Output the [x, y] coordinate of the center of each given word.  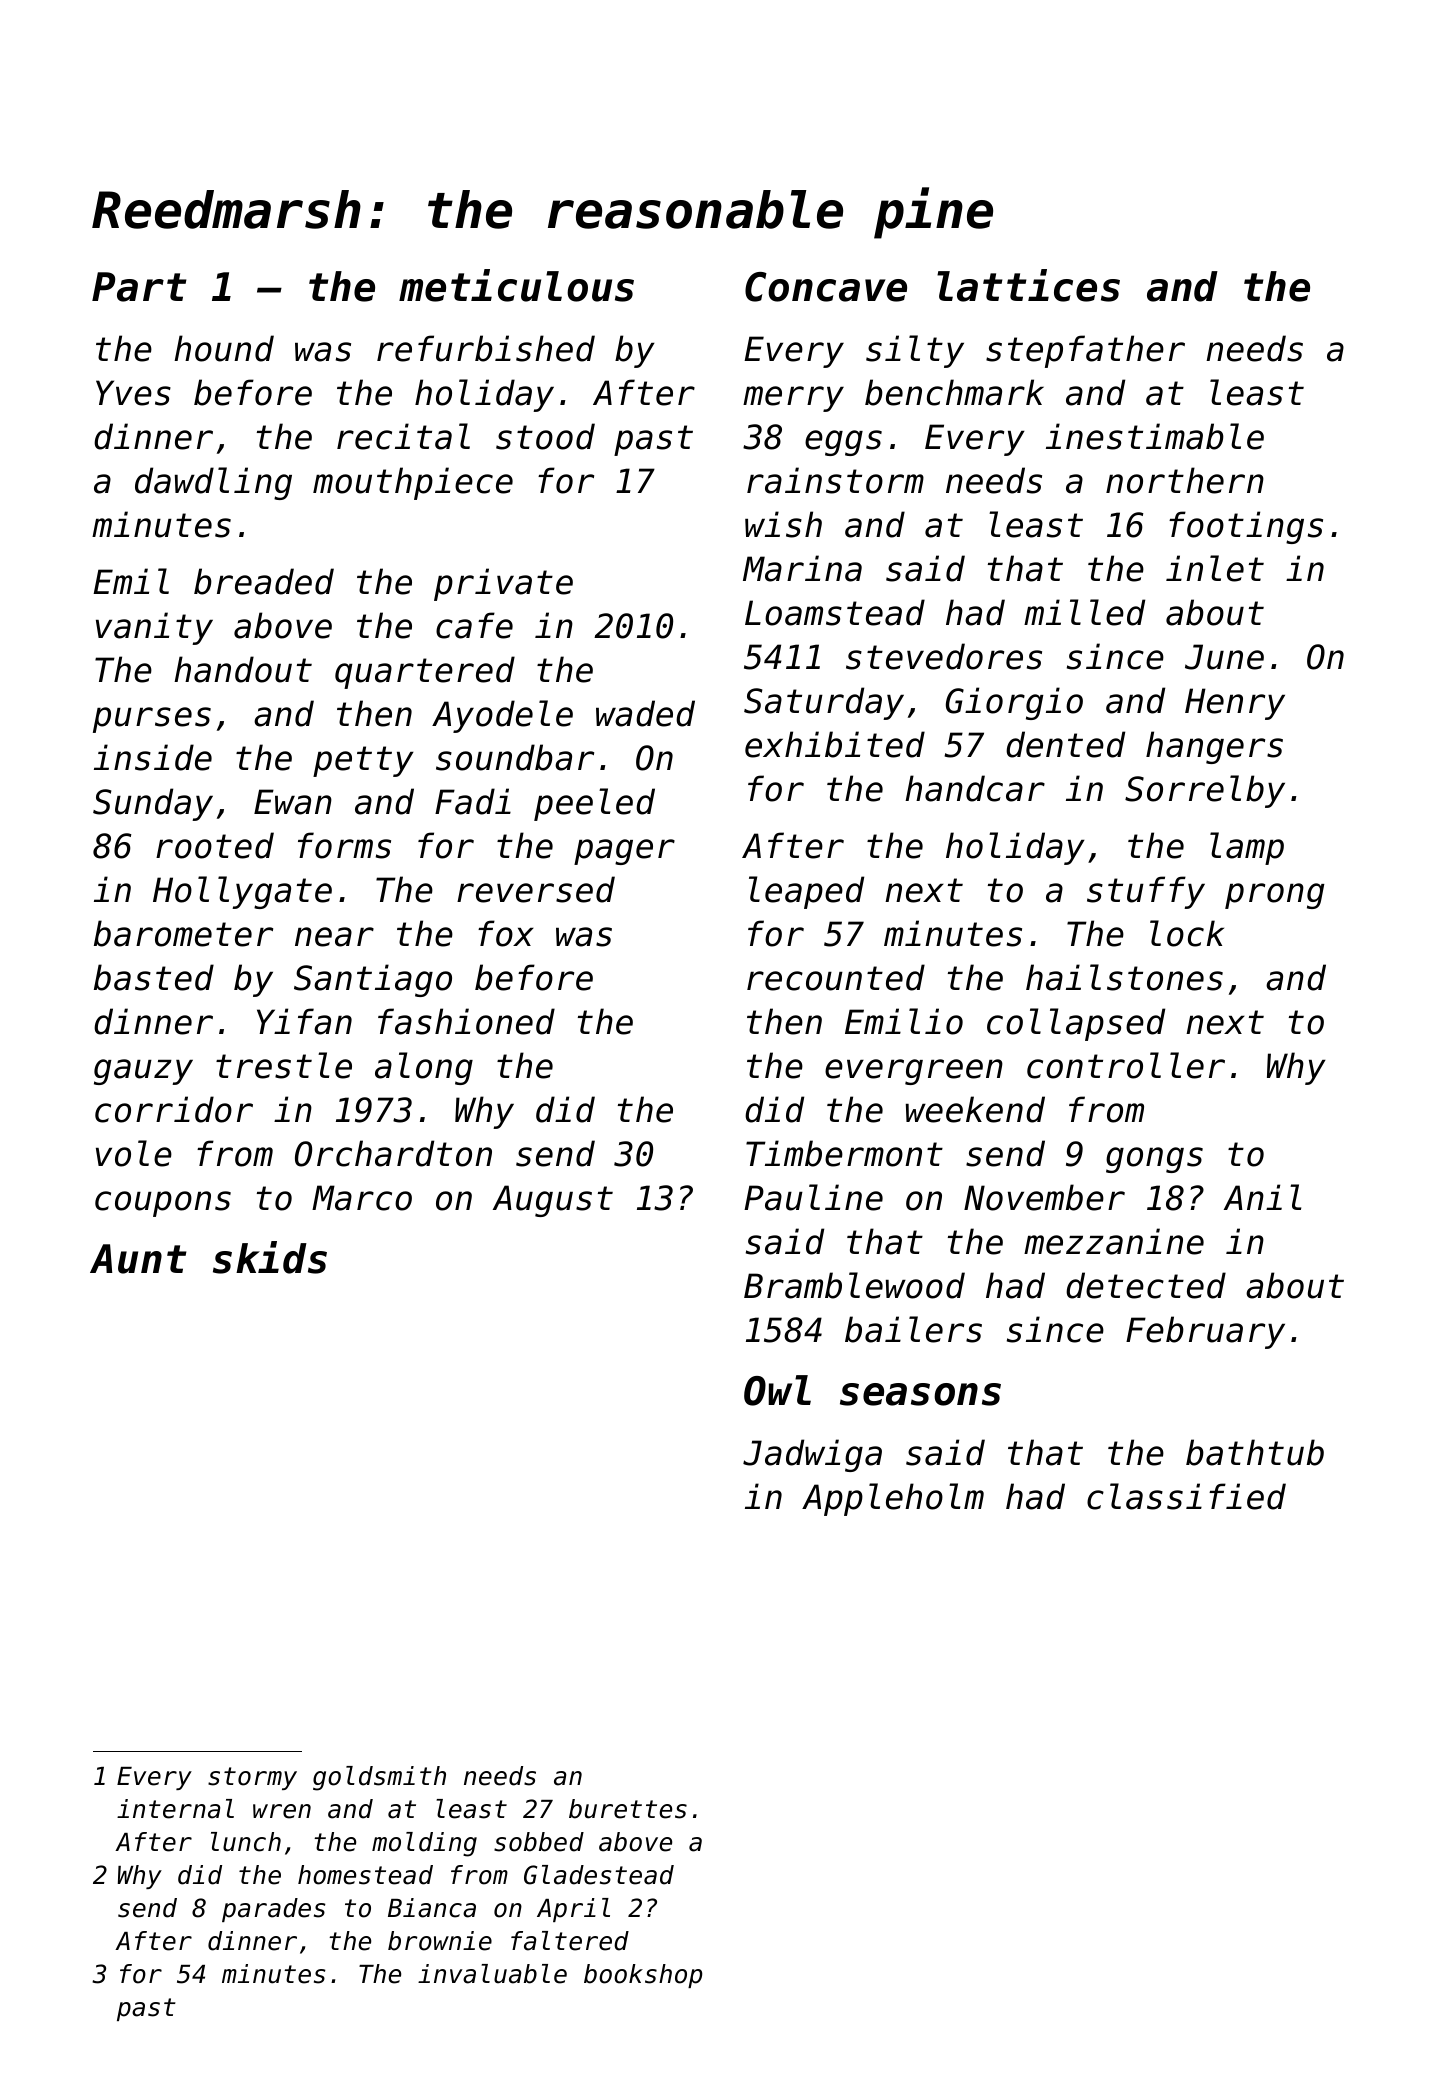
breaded [264, 581]
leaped [806, 892]
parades [274, 1910]
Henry [1235, 704]
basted [154, 977]
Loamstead [835, 612]
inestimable [1155, 436]
